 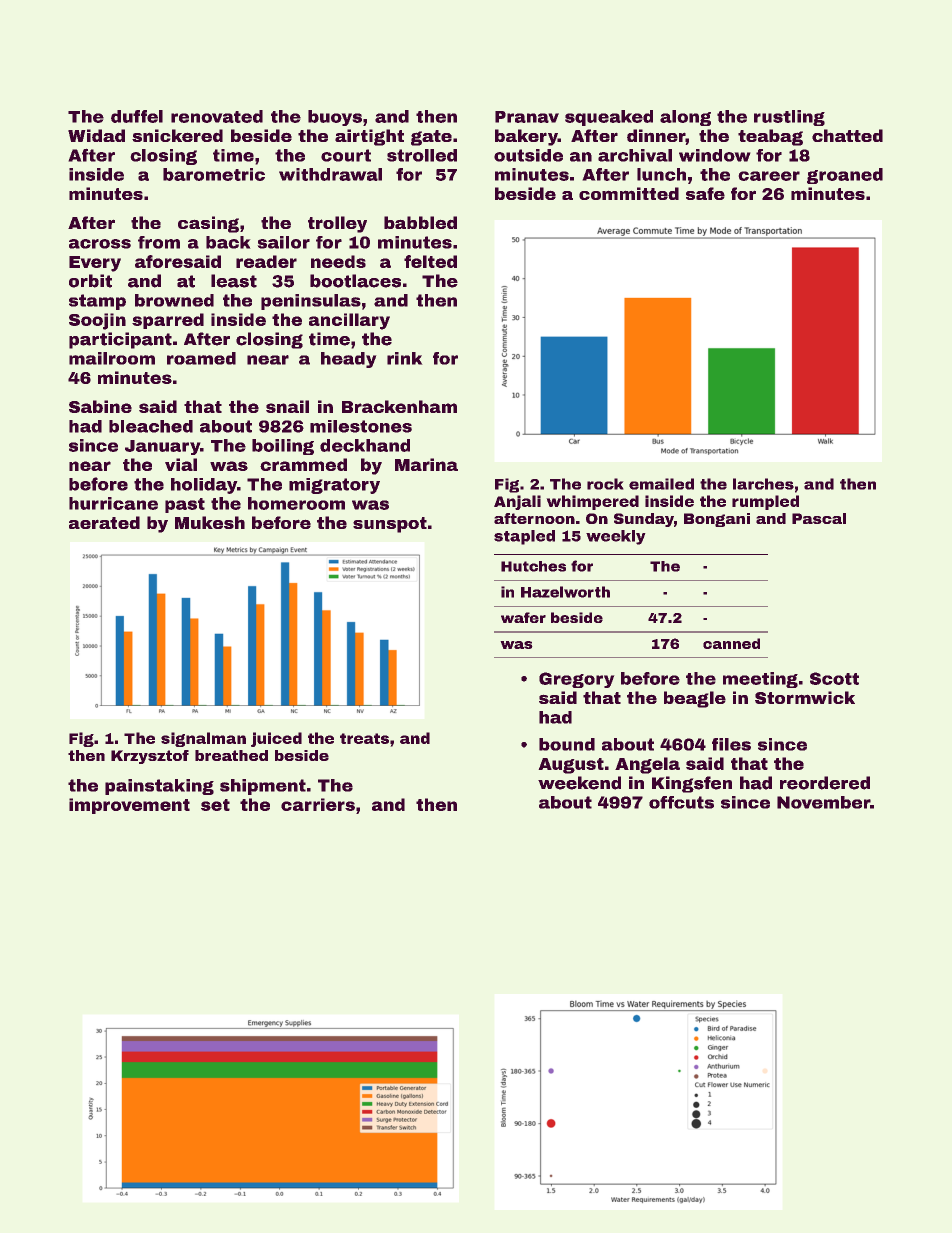 What do you see at coordinates (137, 116) in the screenshot?
I see `duffel` at bounding box center [137, 116].
